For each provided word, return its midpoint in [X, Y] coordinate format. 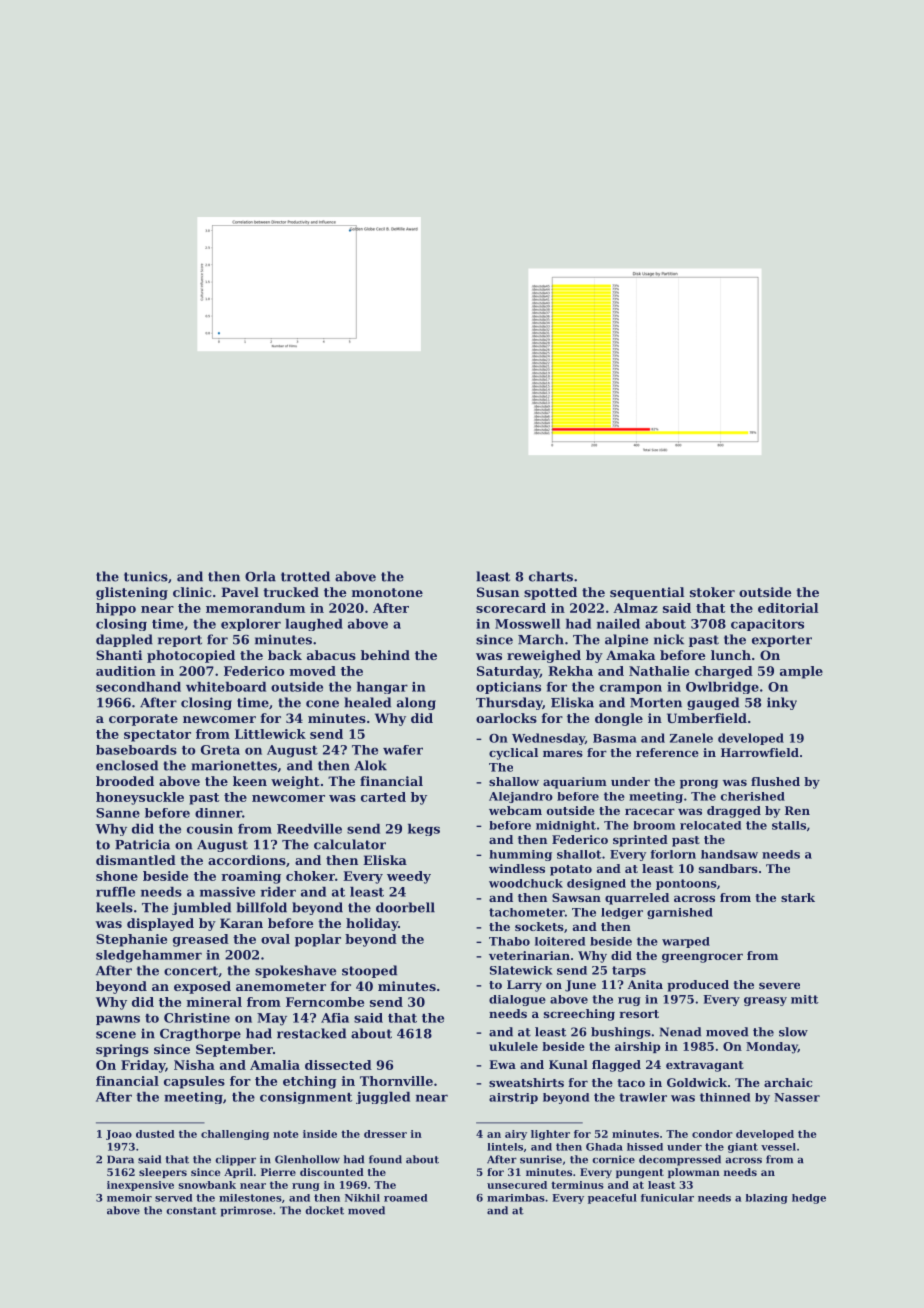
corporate [143, 720]
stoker [712, 592]
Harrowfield [760, 752]
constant [191, 1211]
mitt [805, 999]
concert [191, 971]
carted [383, 797]
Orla [260, 576]
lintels [505, 1147]
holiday [372, 924]
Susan [498, 592]
